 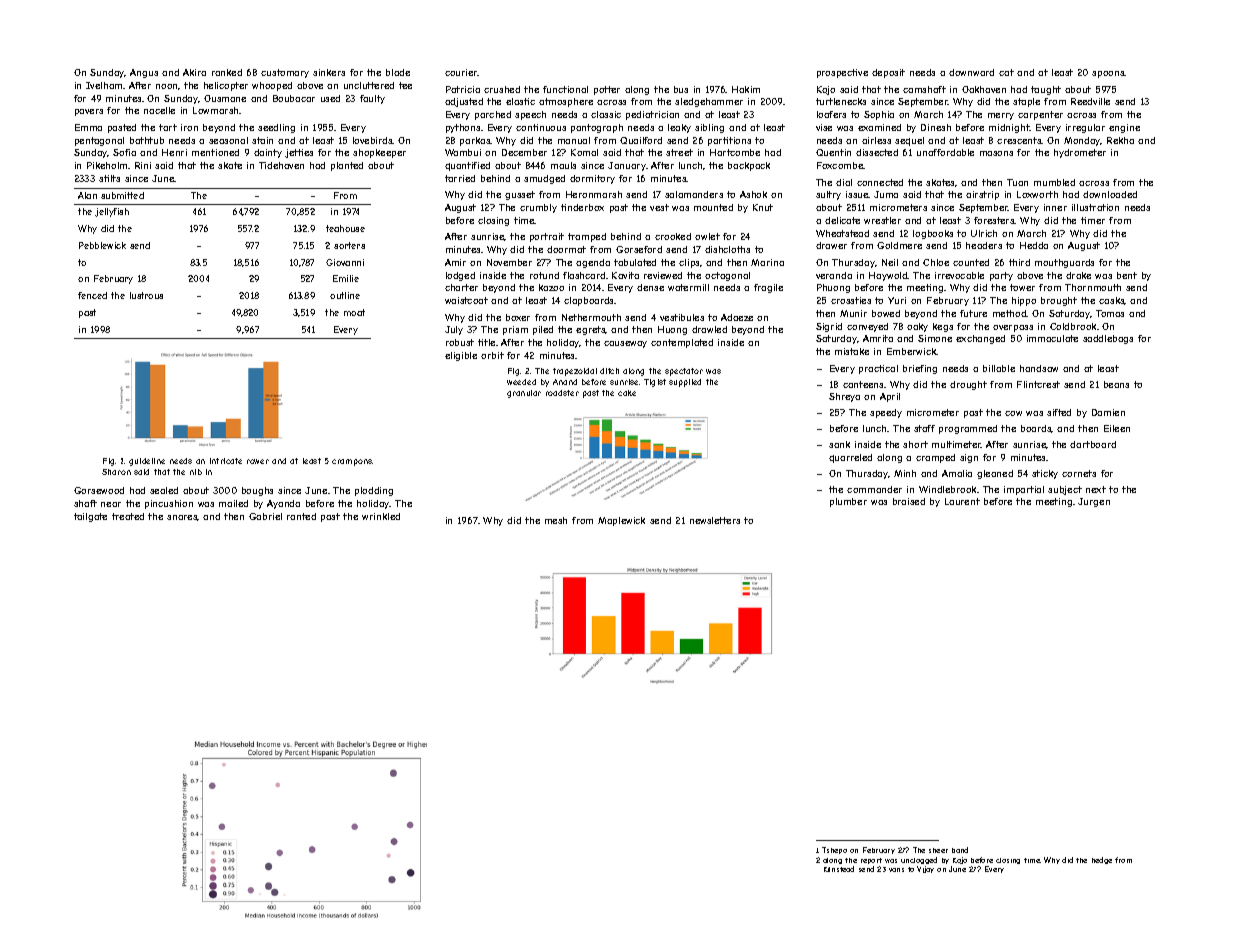 I want to click on prospective, so click(x=842, y=73).
